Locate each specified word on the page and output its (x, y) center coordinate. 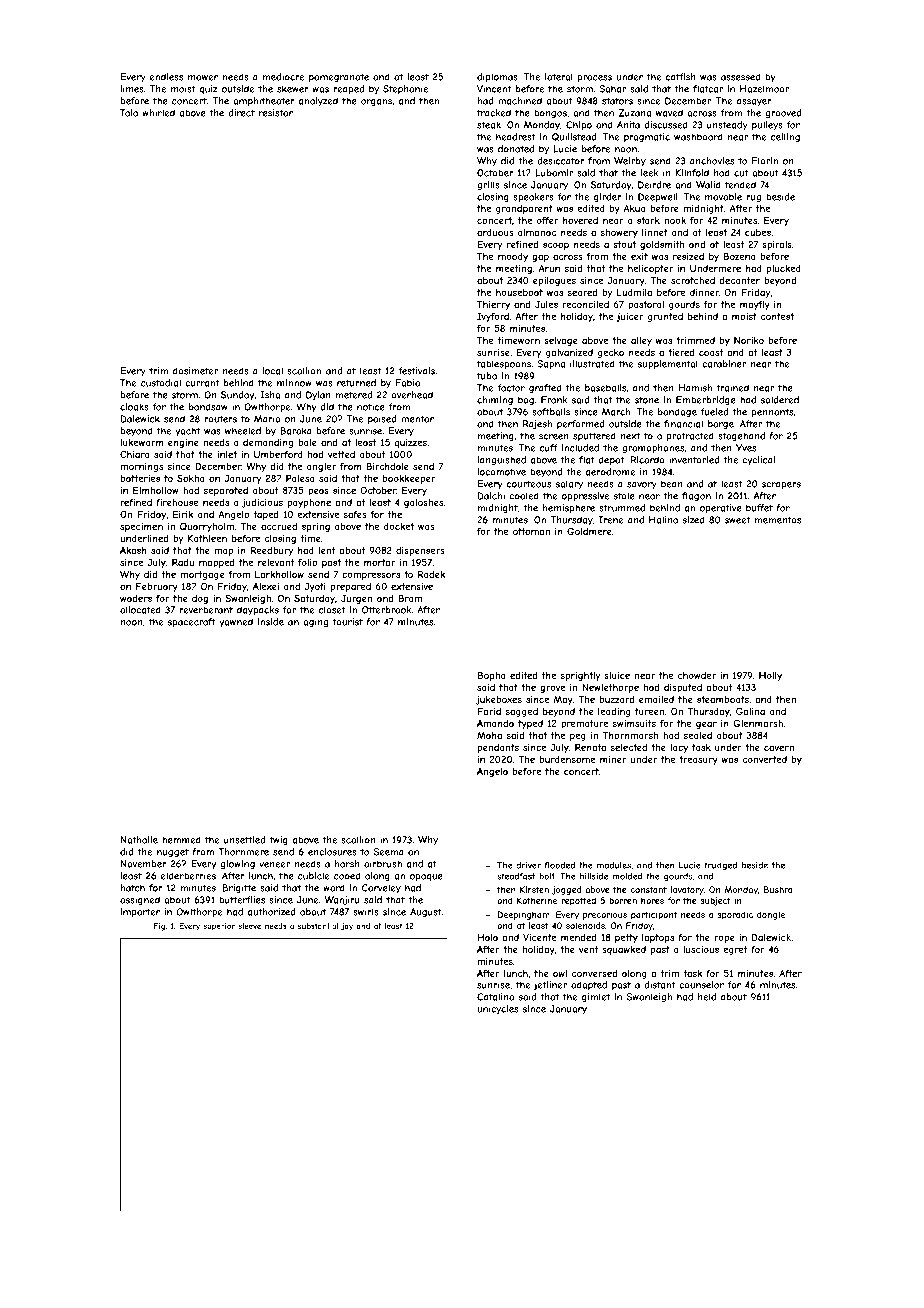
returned (356, 383)
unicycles (497, 1010)
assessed (741, 77)
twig (278, 841)
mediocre (283, 77)
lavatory (687, 890)
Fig (159, 927)
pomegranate (339, 78)
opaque (426, 878)
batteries (140, 478)
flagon (696, 497)
